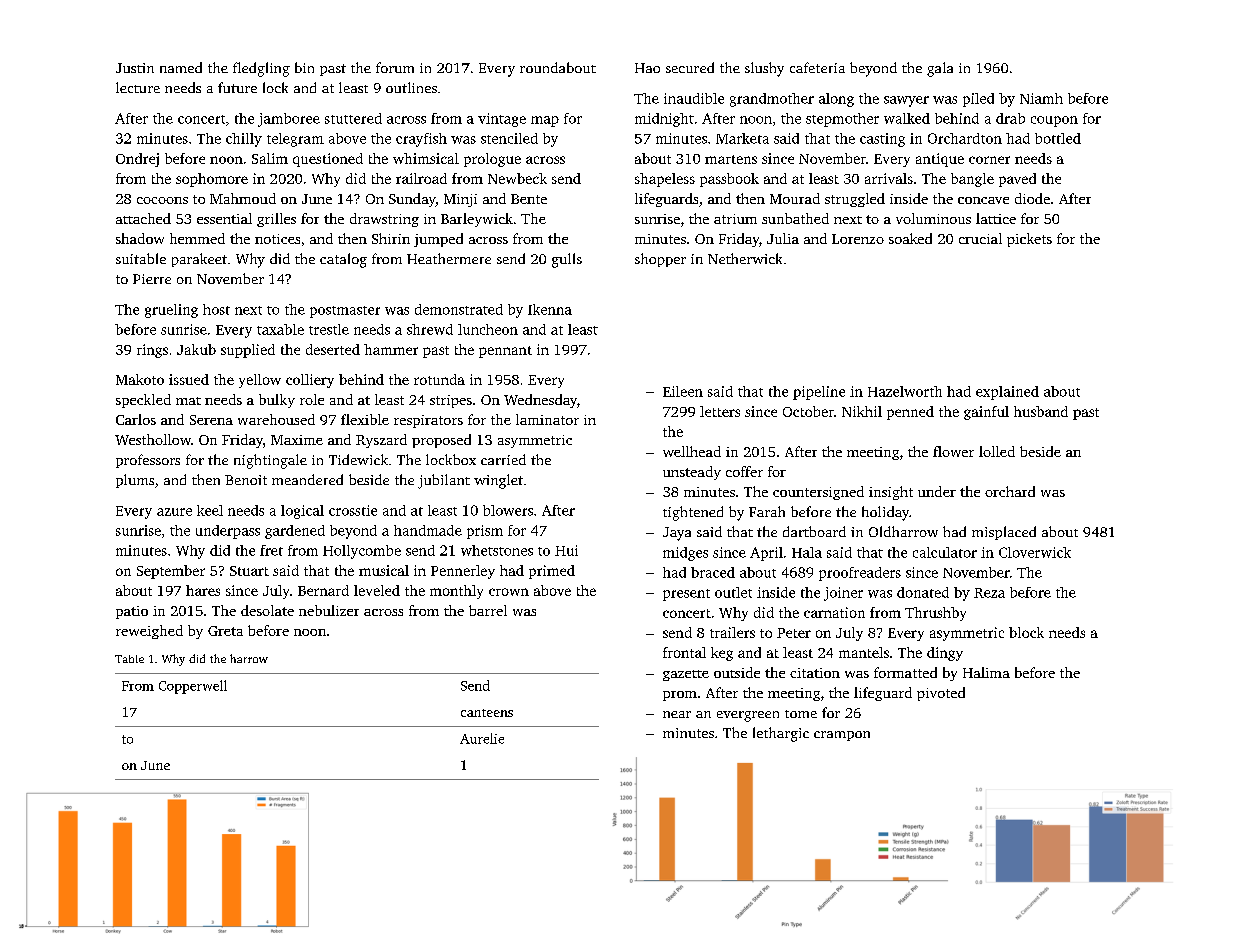 The image size is (1233, 952). Describe the element at coordinates (289, 120) in the document. I see `jamboree` at that location.
